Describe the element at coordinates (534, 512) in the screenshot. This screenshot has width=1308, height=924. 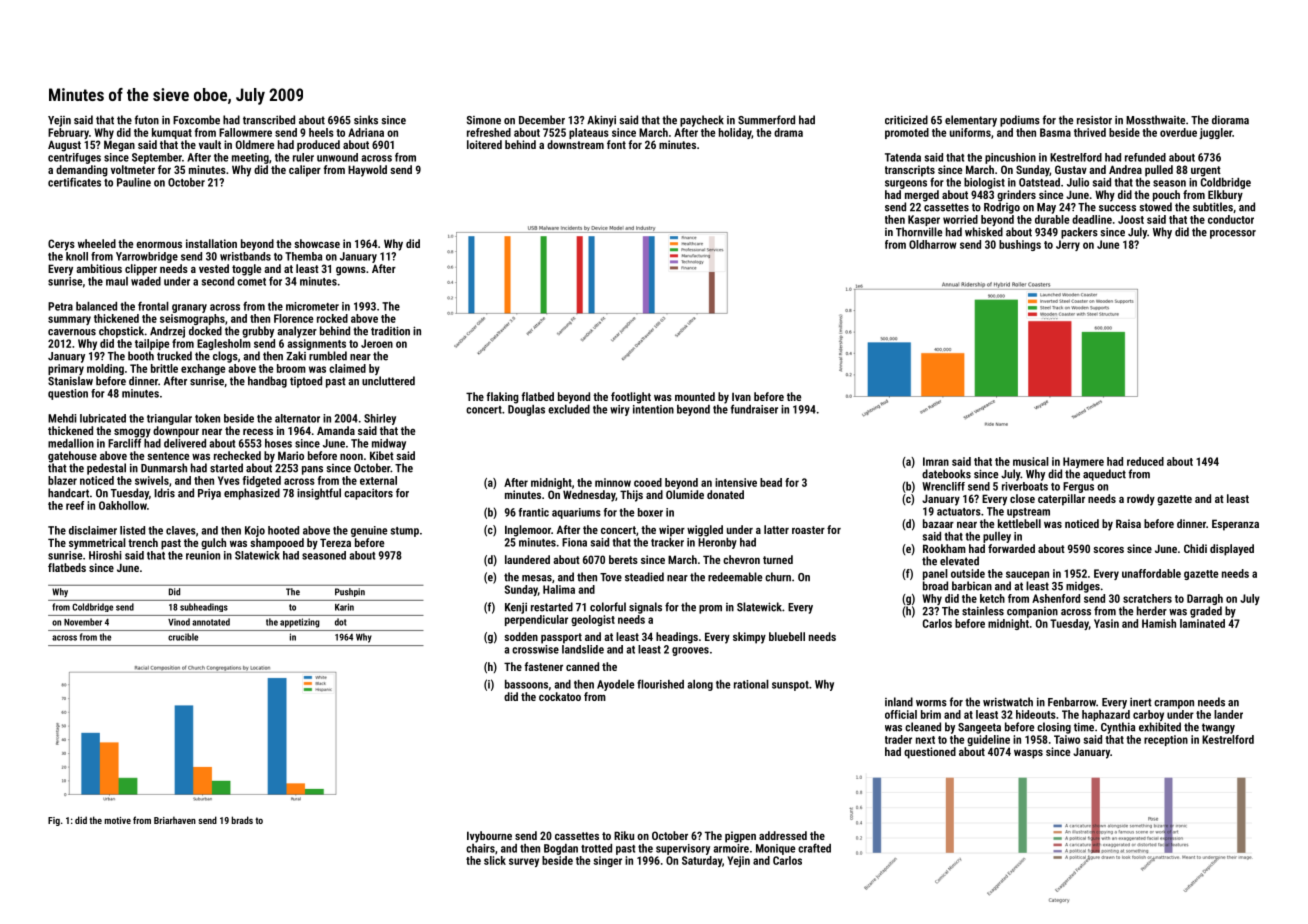
I see `frantic` at that location.
